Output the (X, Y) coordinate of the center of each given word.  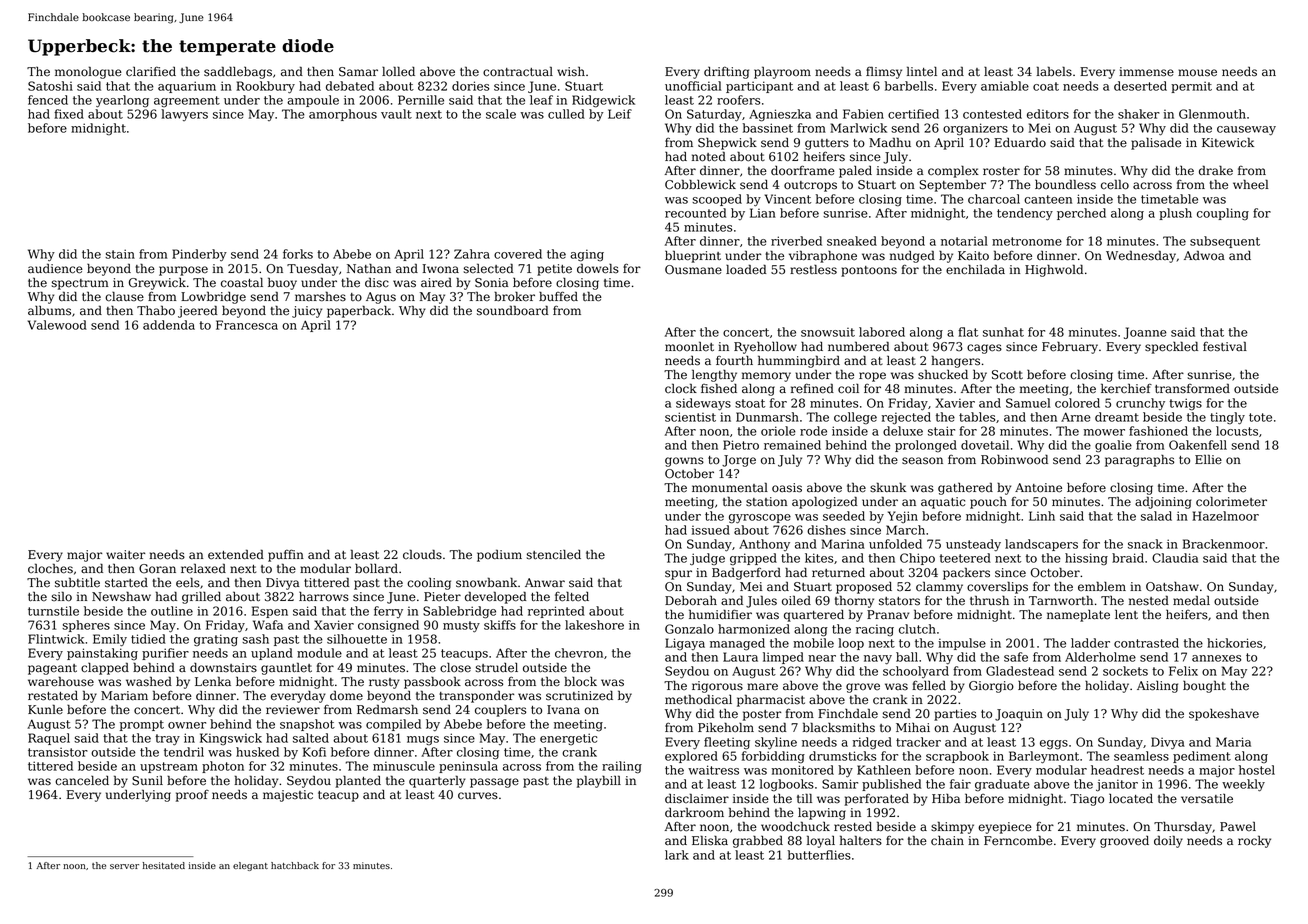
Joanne (1145, 333)
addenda (169, 325)
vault (396, 114)
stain (120, 254)
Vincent (788, 199)
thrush (989, 600)
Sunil (147, 780)
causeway (1246, 131)
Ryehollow (765, 347)
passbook (432, 682)
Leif (620, 114)
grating (216, 640)
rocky (1254, 841)
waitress (713, 770)
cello (1115, 184)
